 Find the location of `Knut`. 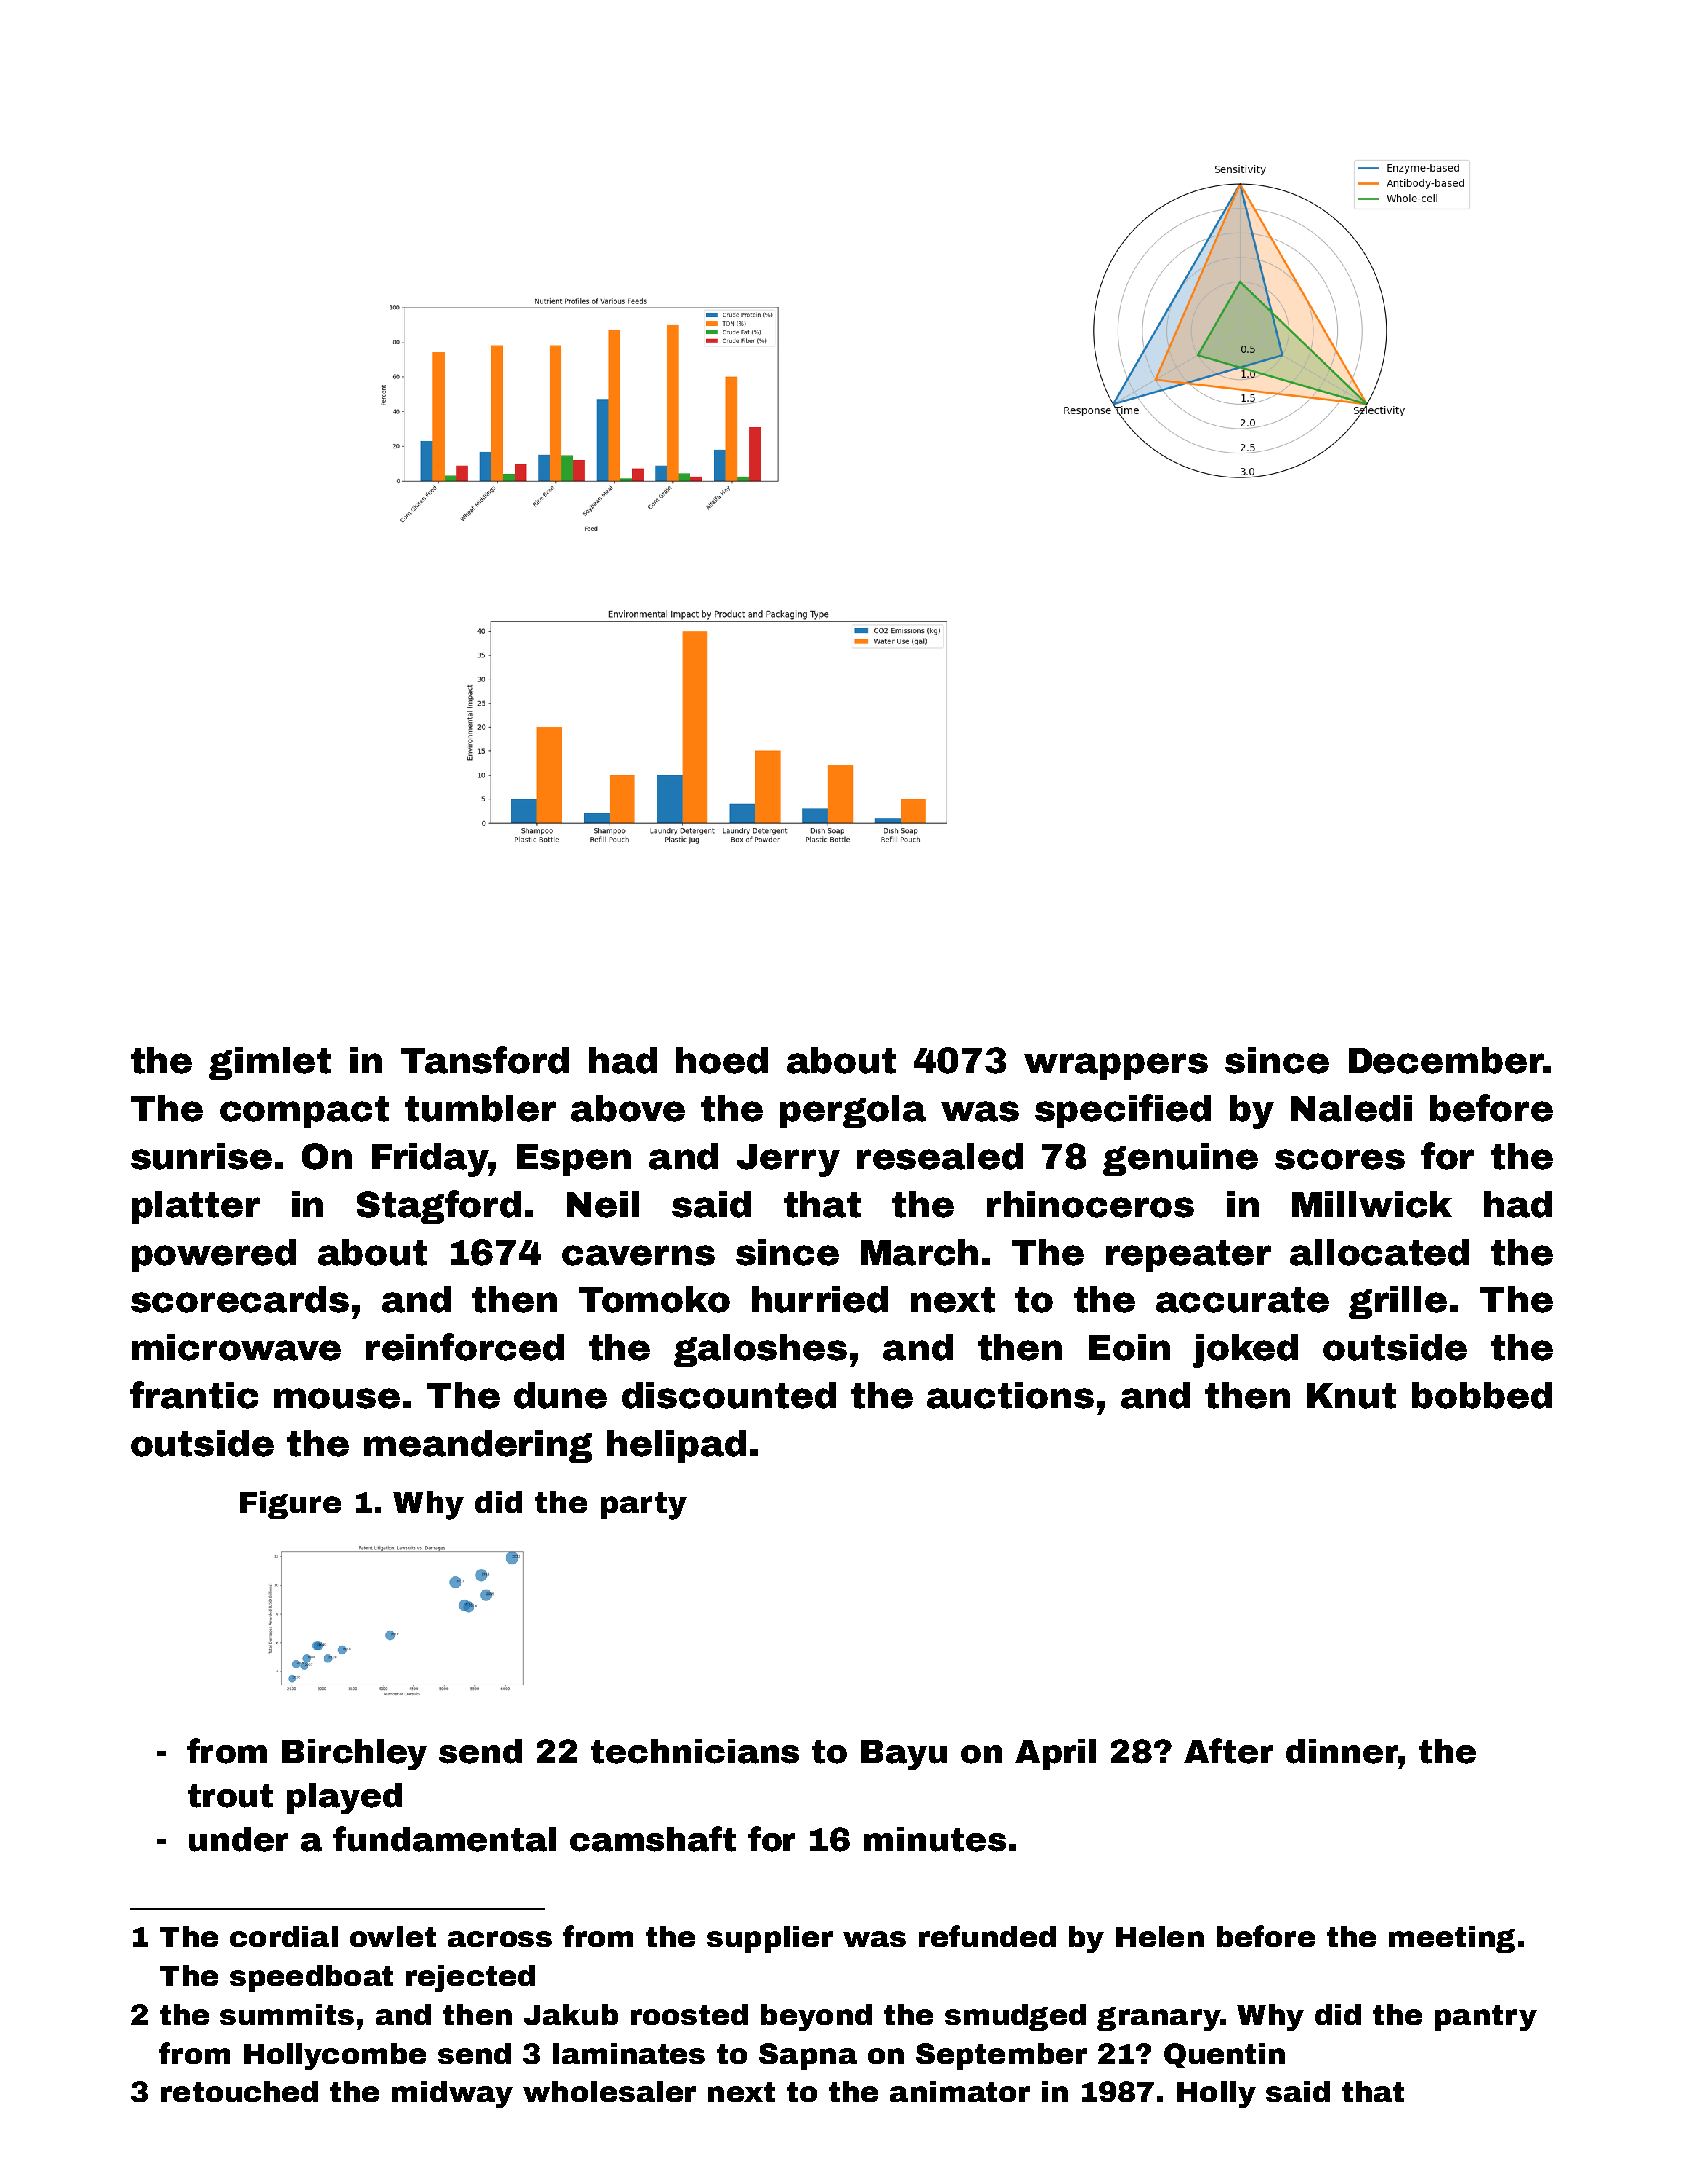

Knut is located at coordinates (1351, 1396).
